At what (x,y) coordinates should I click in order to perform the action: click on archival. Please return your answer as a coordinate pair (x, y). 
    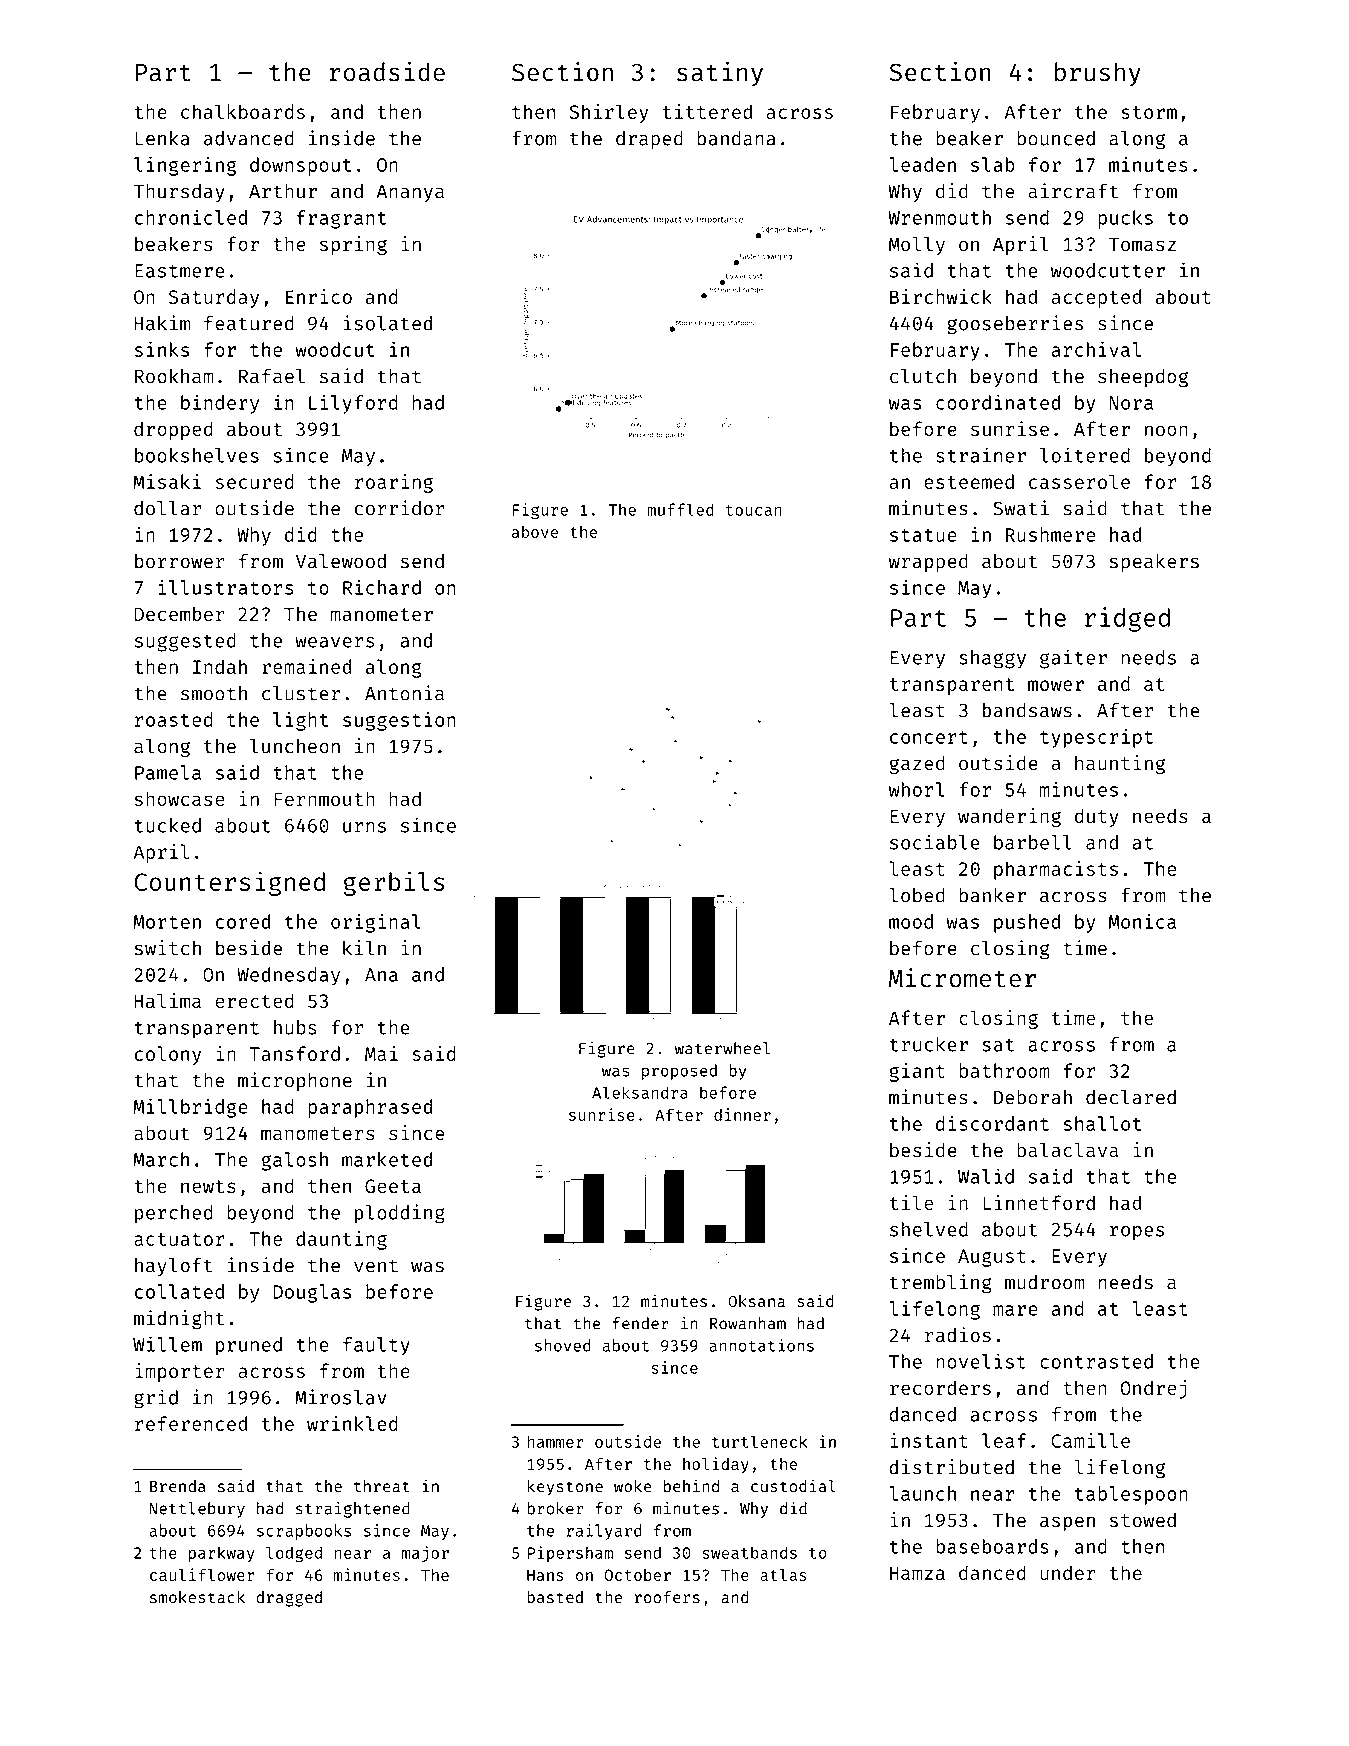
    Looking at the image, I should click on (1096, 349).
